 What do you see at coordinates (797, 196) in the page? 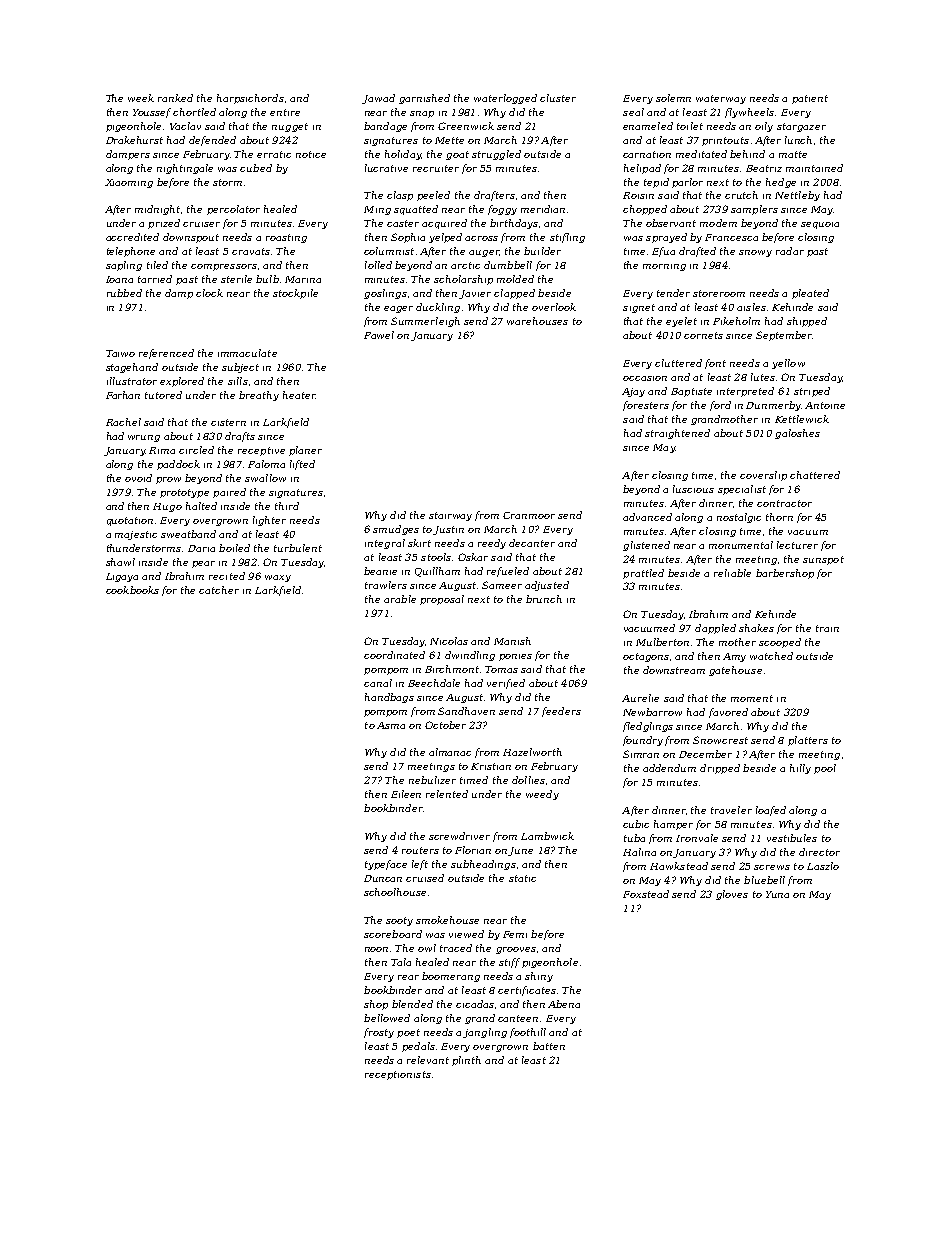
I see `Nettleby` at bounding box center [797, 196].
